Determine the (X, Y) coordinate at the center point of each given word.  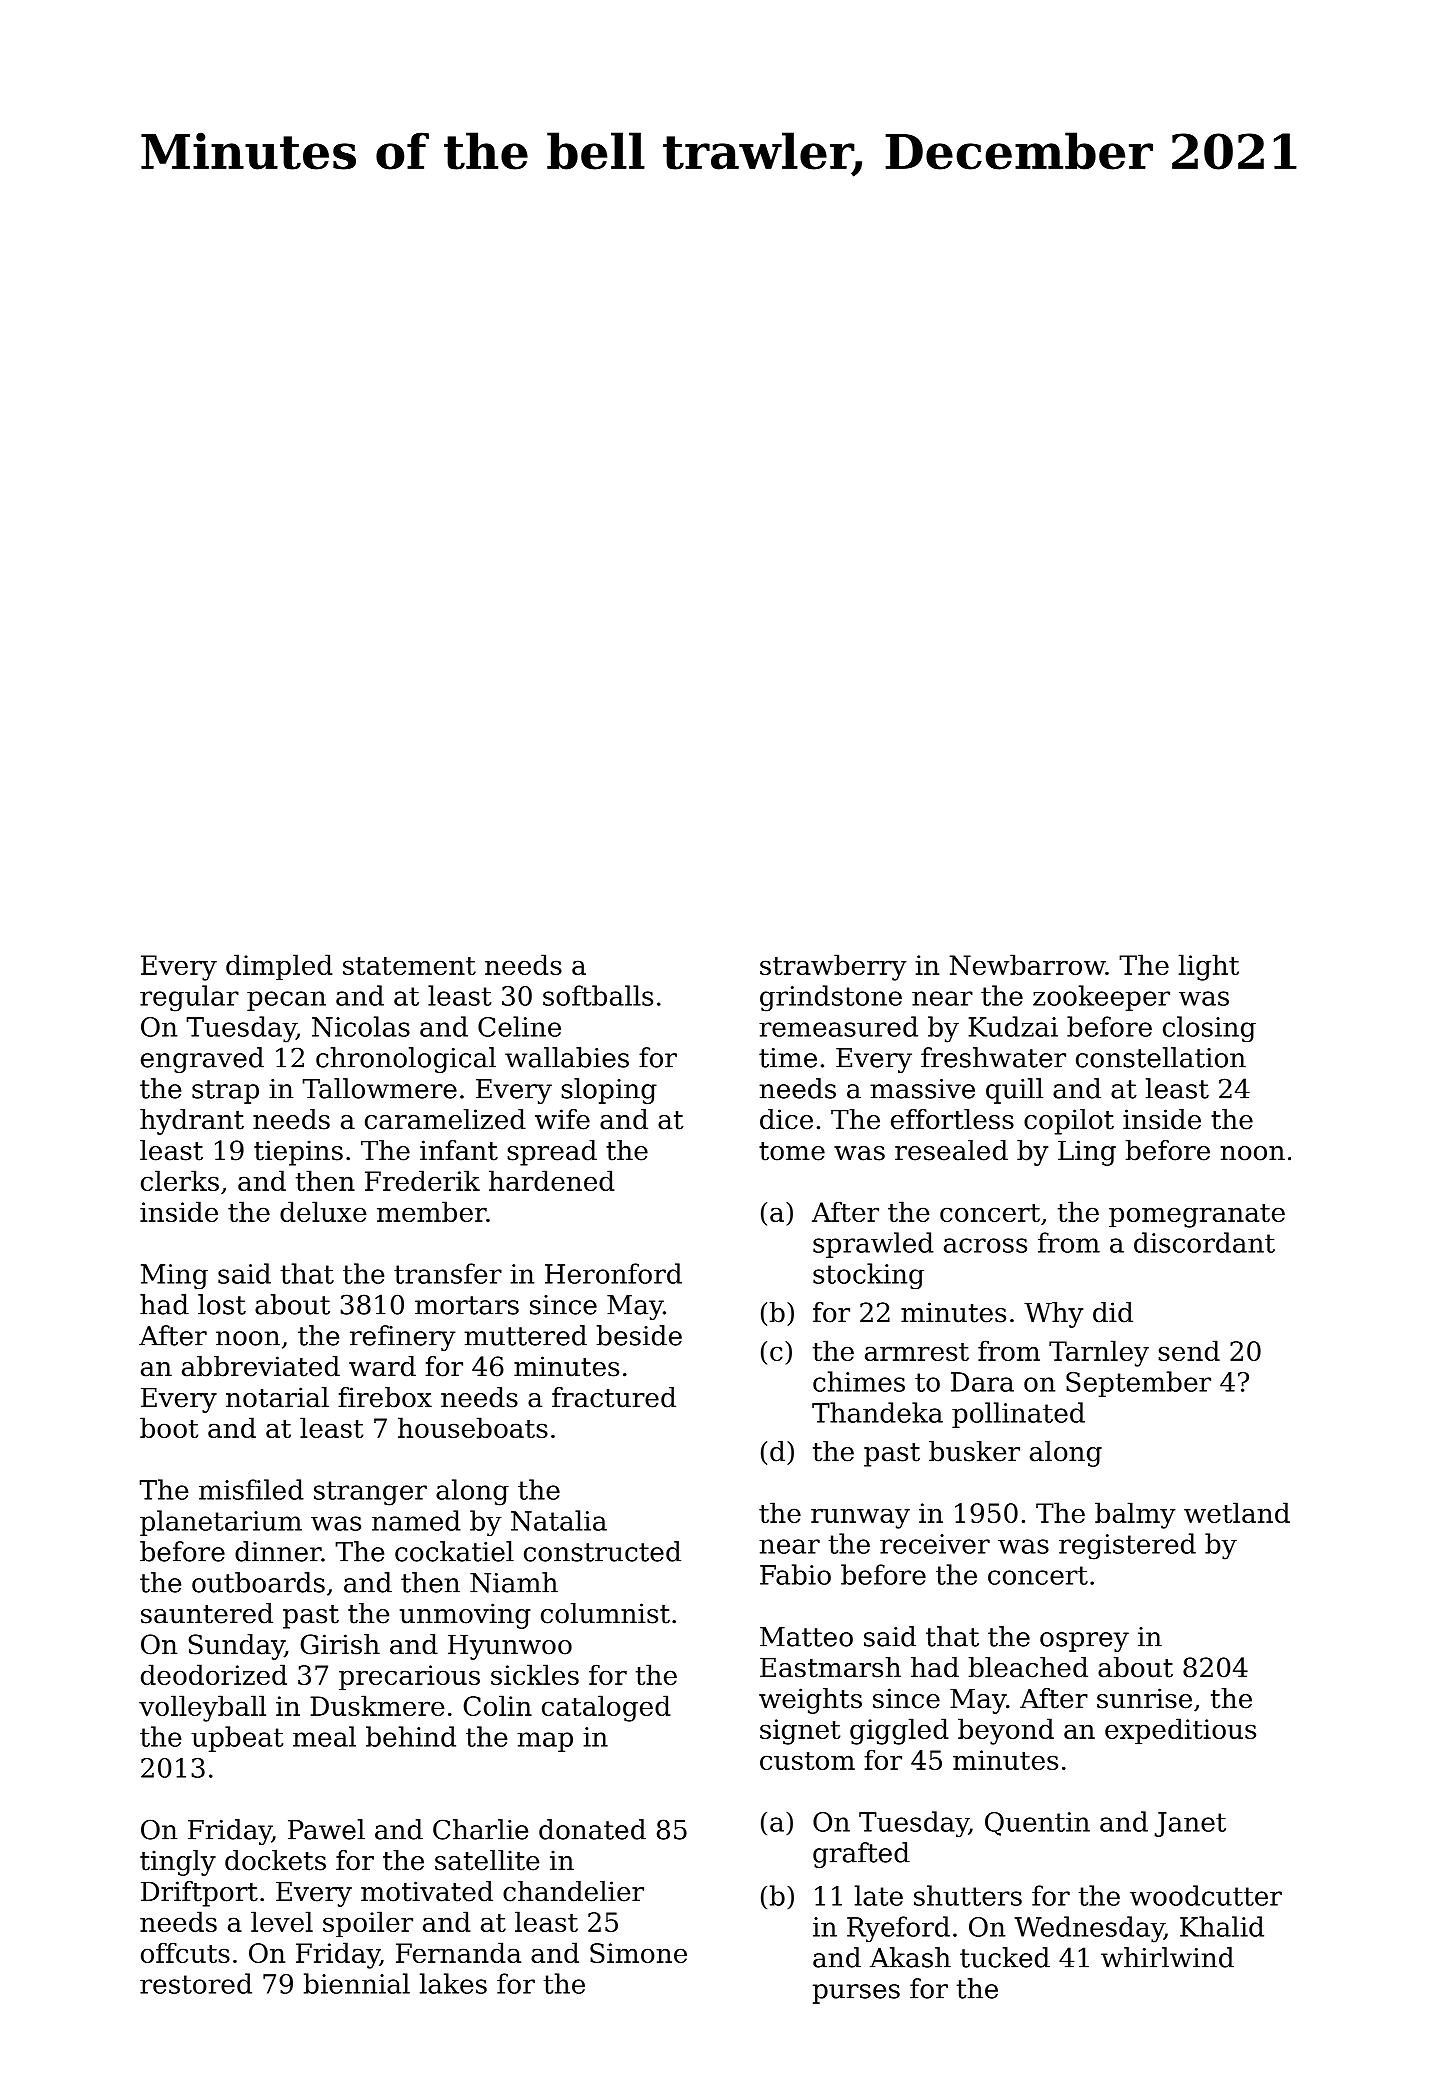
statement (409, 966)
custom (807, 1761)
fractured (614, 1397)
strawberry (833, 967)
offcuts (185, 1952)
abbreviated (261, 1366)
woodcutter (1206, 1895)
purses (856, 1994)
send (1189, 1350)
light (1209, 967)
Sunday (236, 1647)
